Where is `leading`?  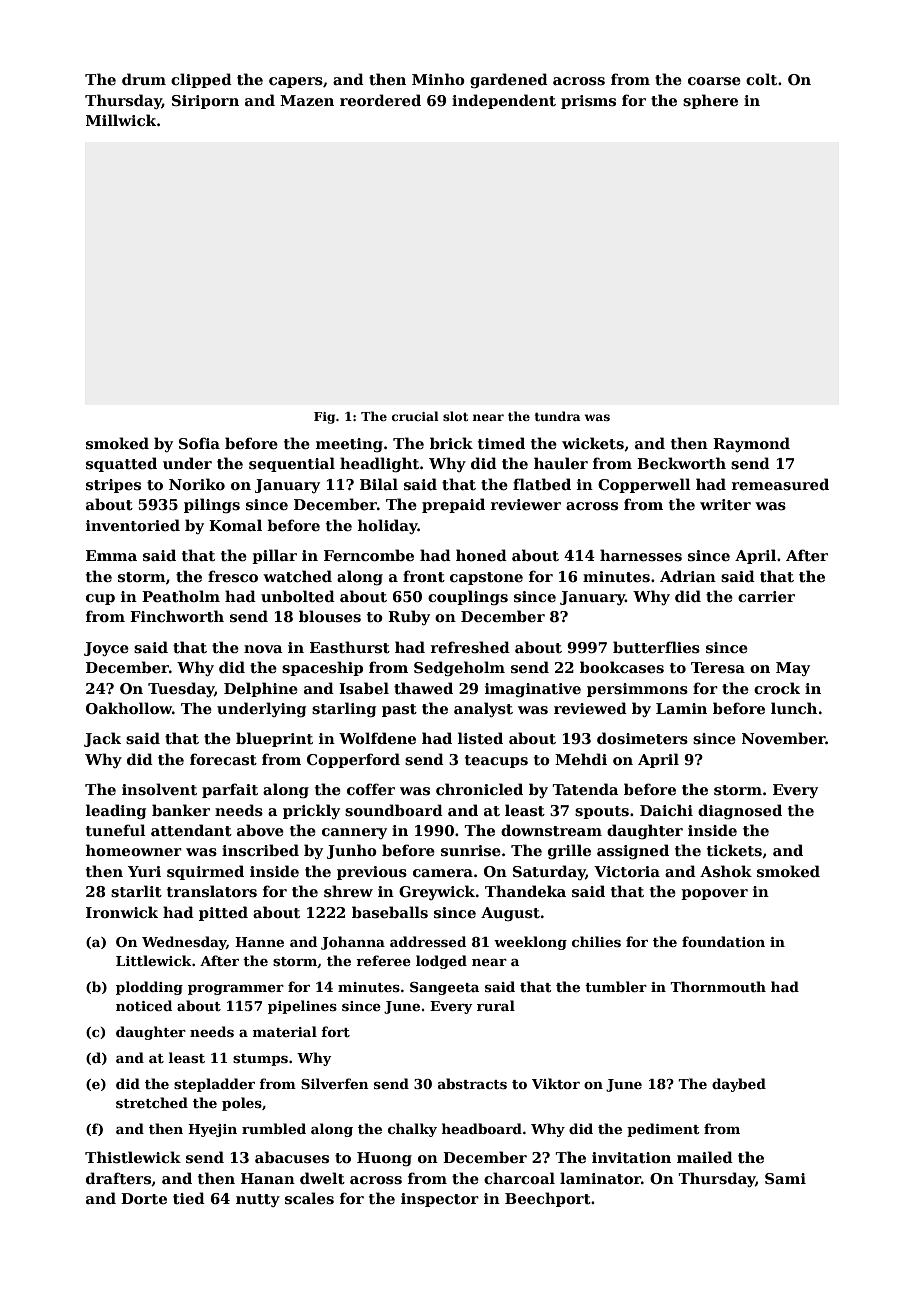
leading is located at coordinates (116, 811).
